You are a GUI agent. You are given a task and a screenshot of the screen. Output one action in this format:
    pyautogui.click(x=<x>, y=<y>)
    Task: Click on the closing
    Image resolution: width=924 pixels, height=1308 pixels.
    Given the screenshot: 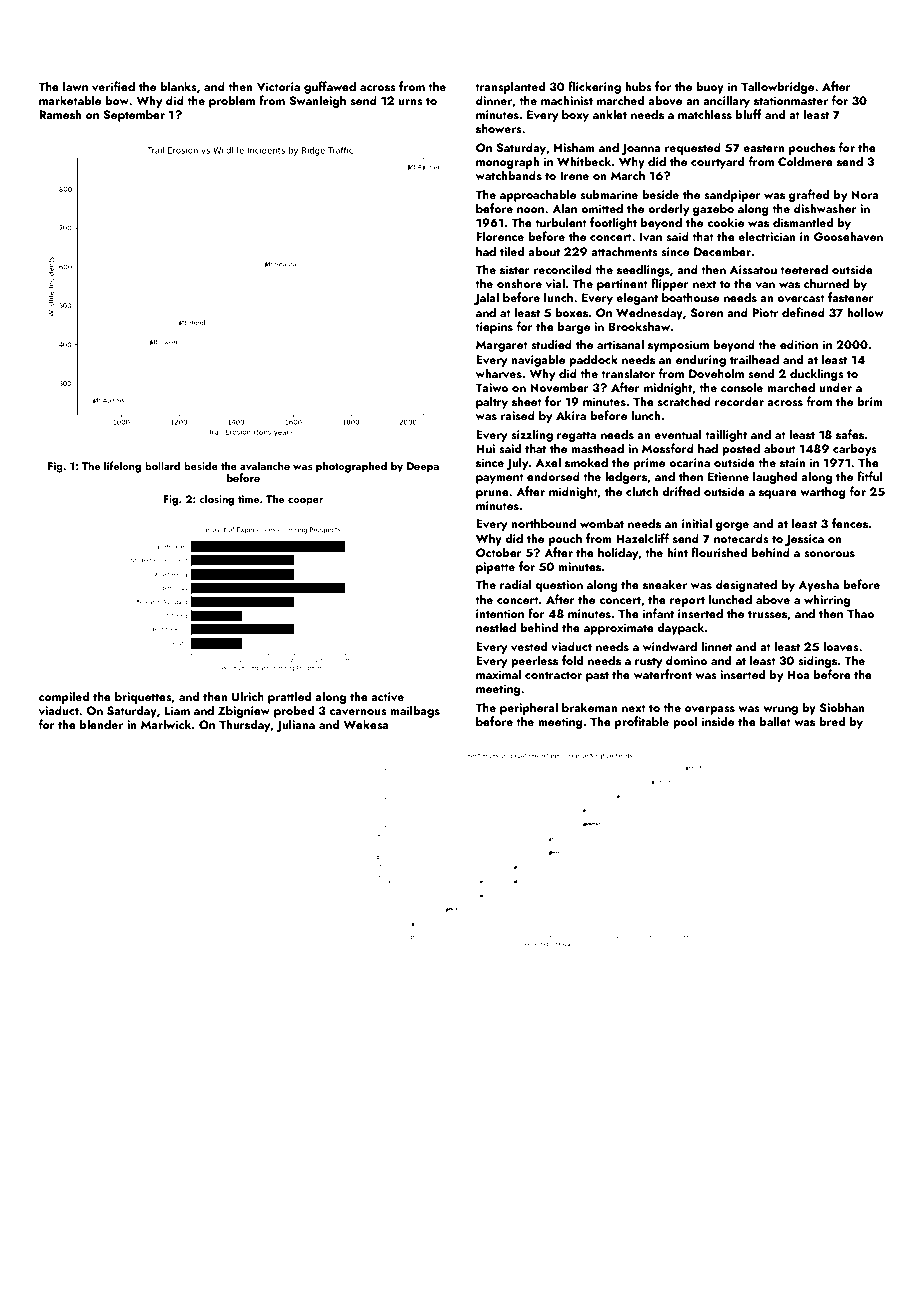 What is the action you would take?
    pyautogui.click(x=216, y=500)
